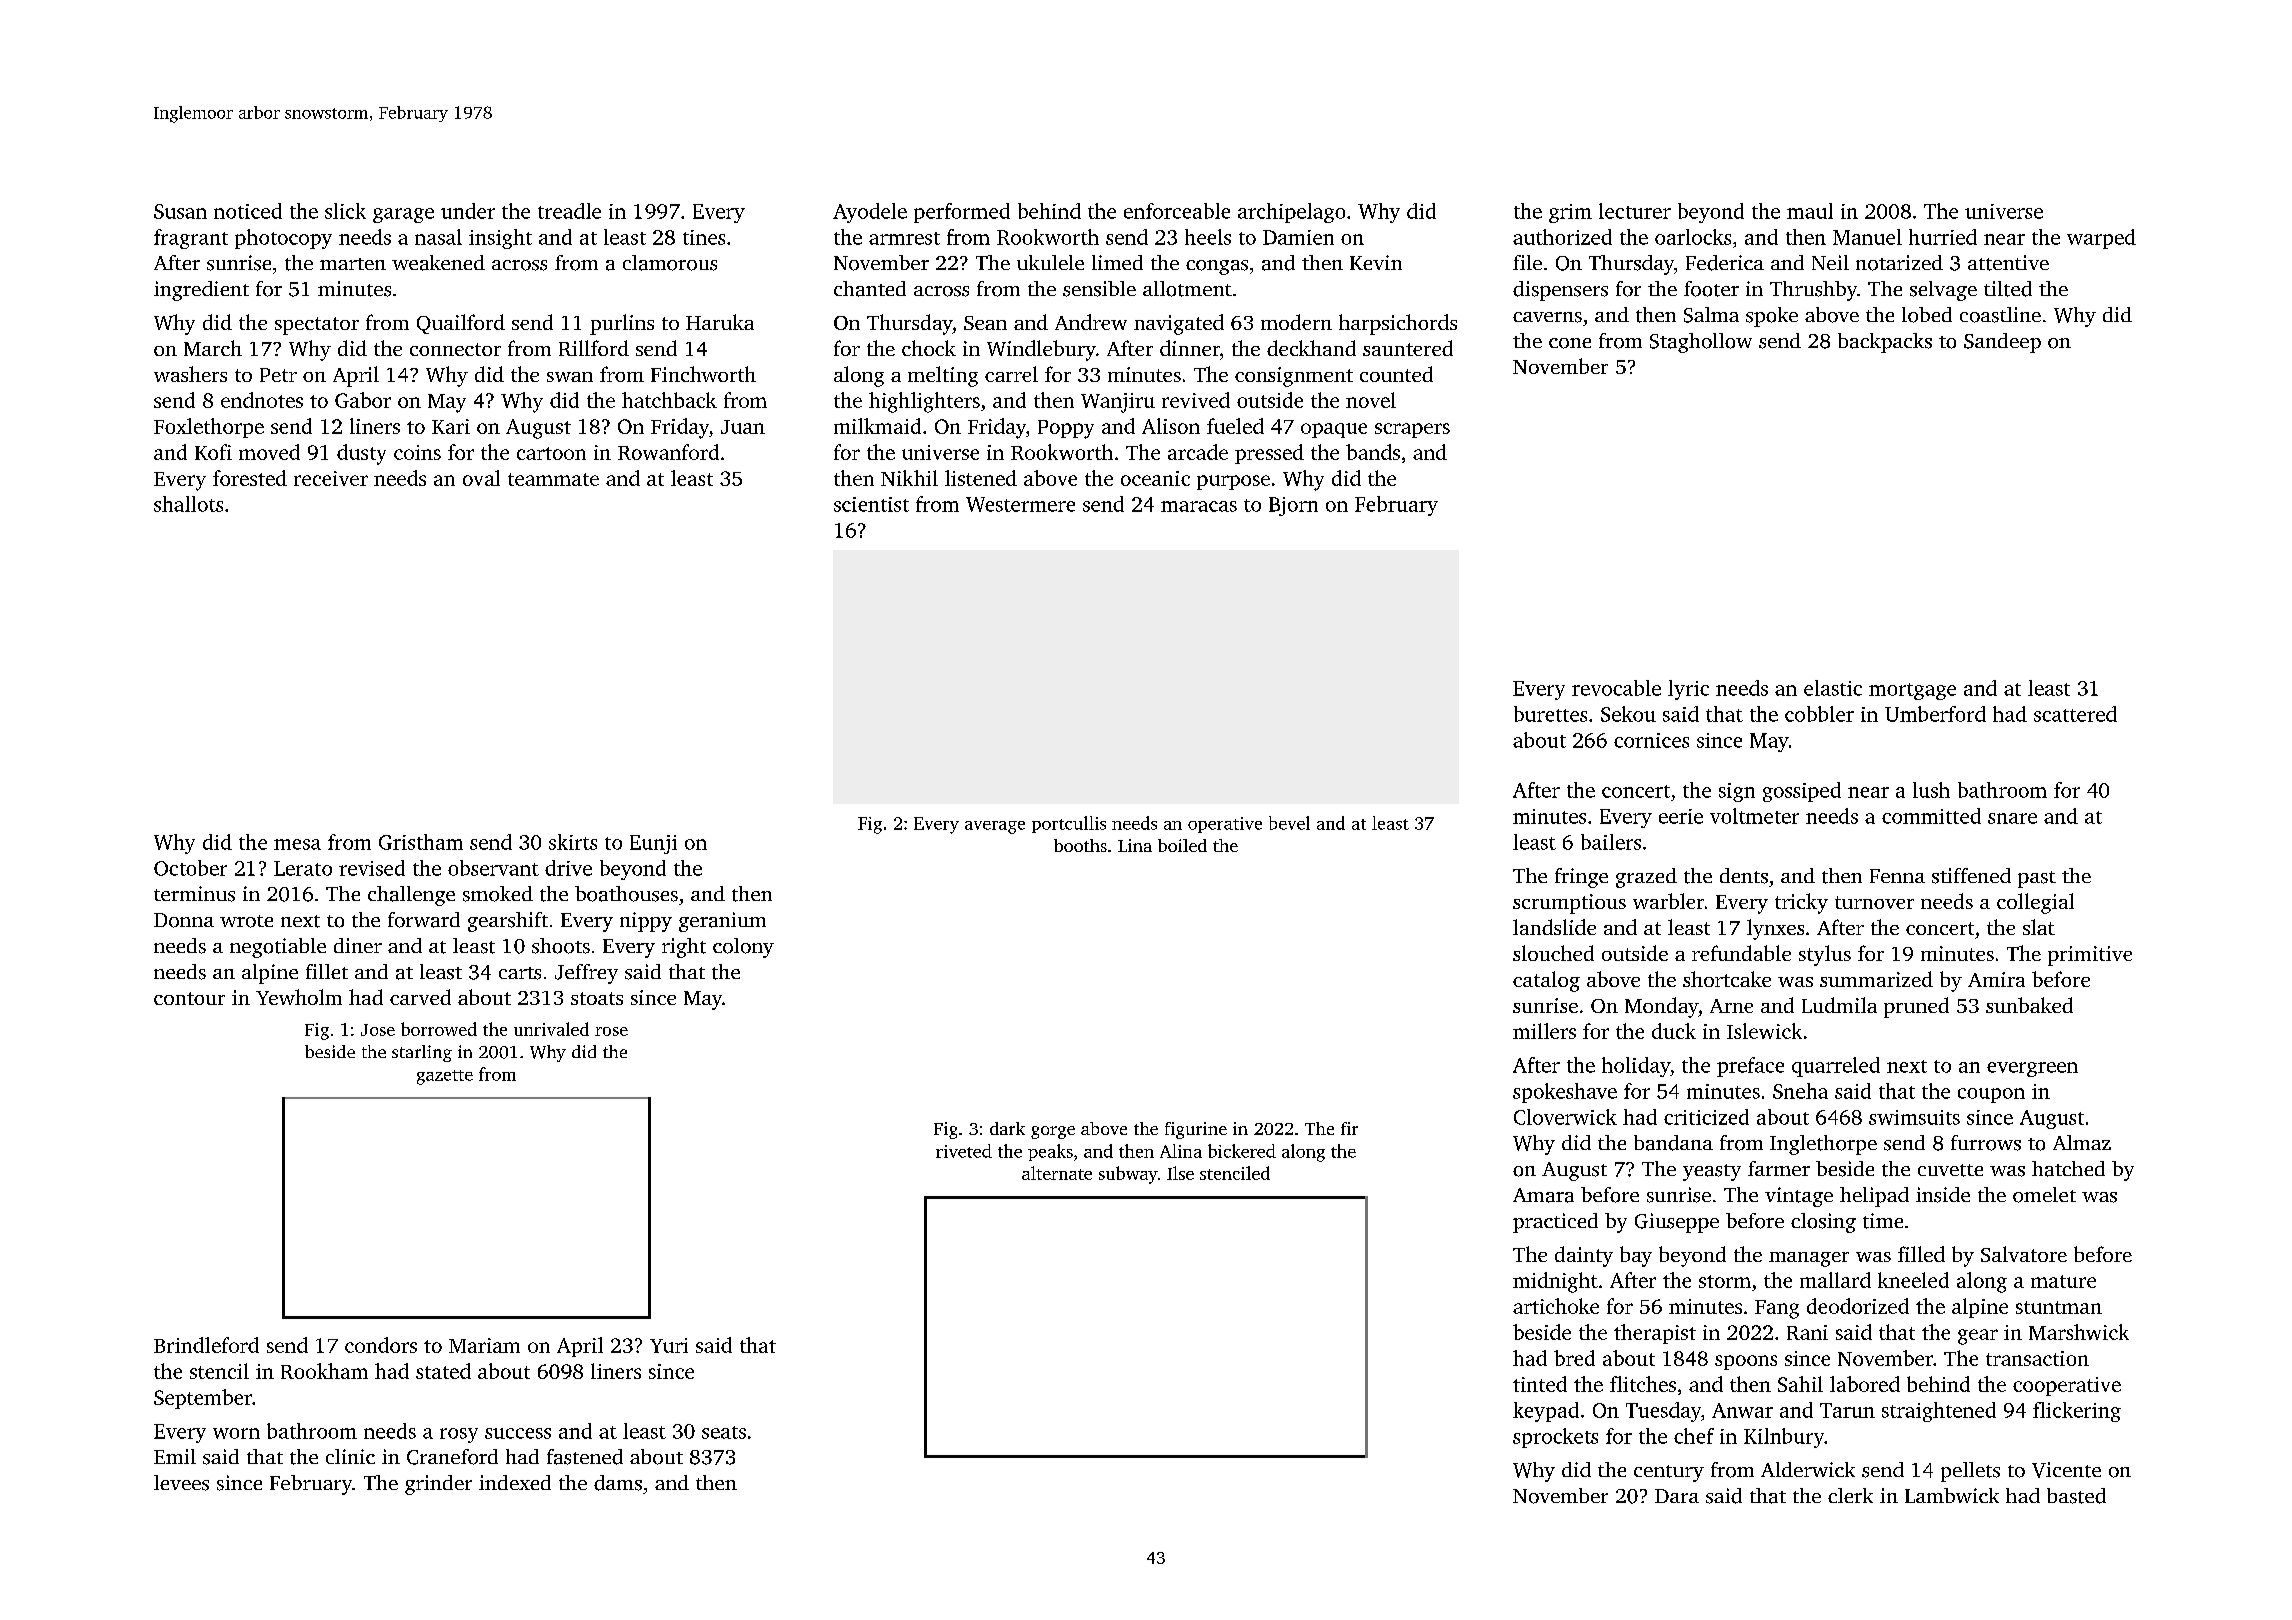 Image resolution: width=2292 pixels, height=1620 pixels. Describe the element at coordinates (1291, 213) in the screenshot. I see `archipelago` at that location.
